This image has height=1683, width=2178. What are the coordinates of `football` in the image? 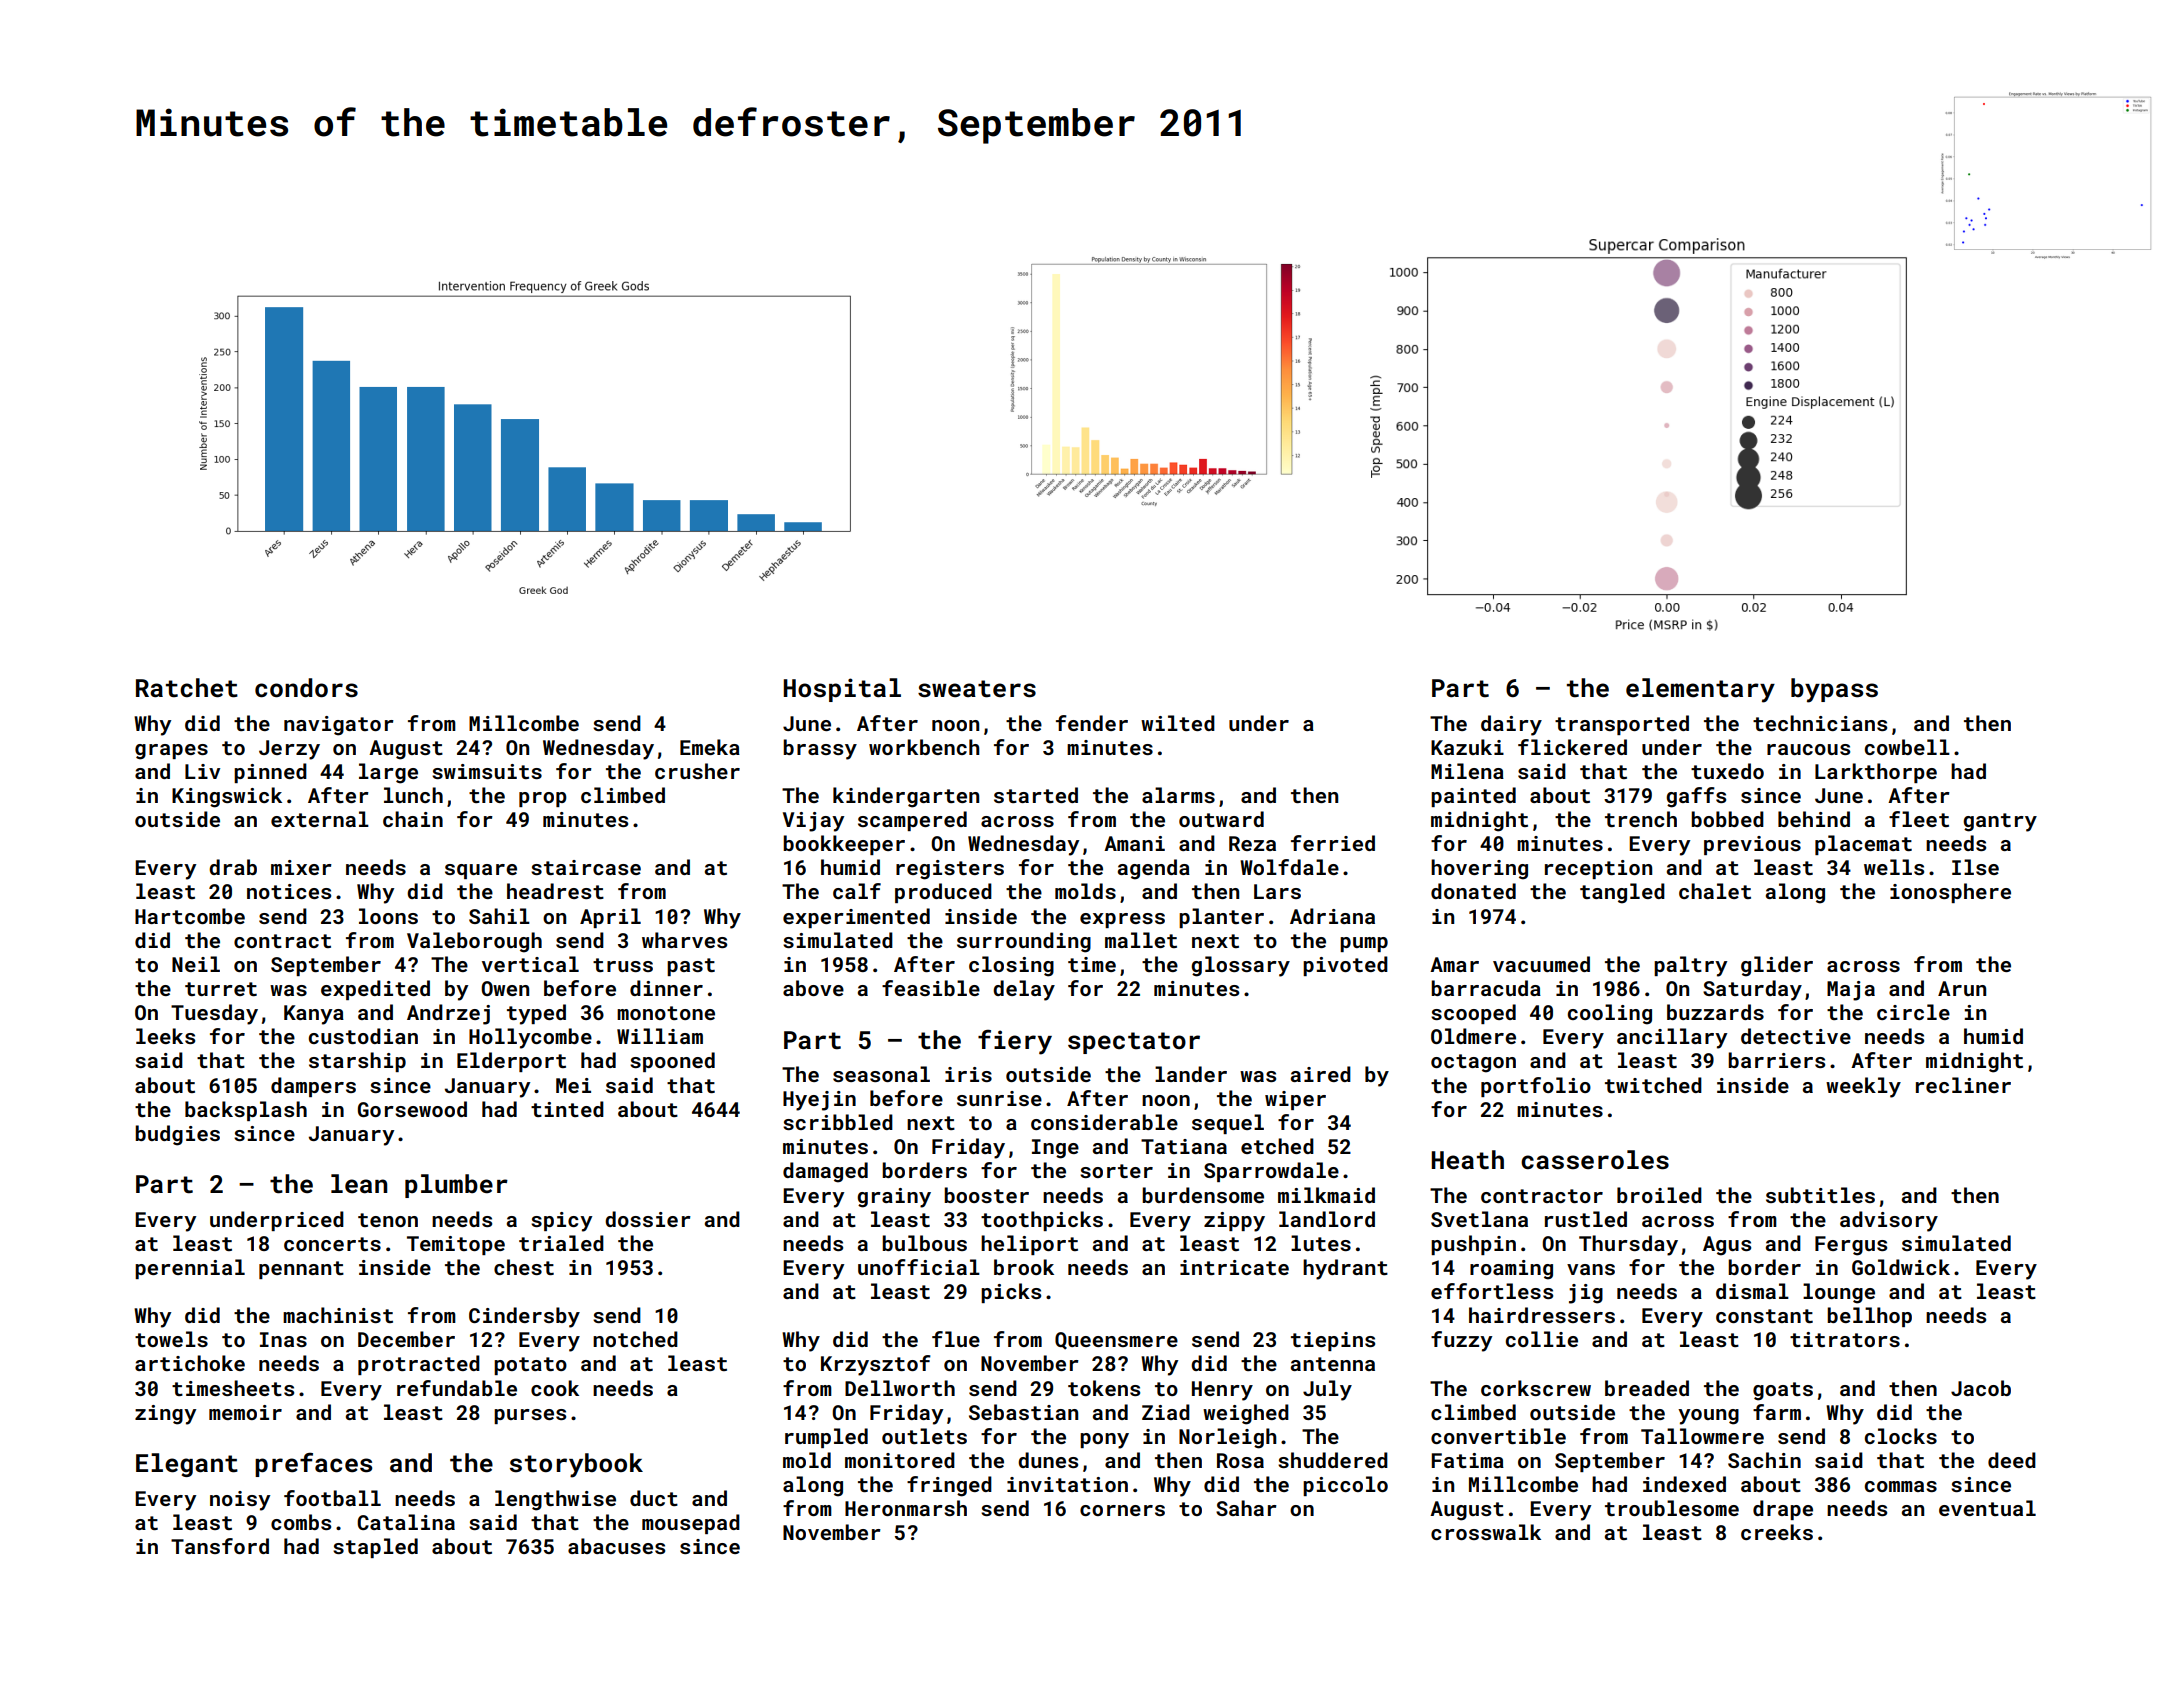 It's located at (332, 1498).
